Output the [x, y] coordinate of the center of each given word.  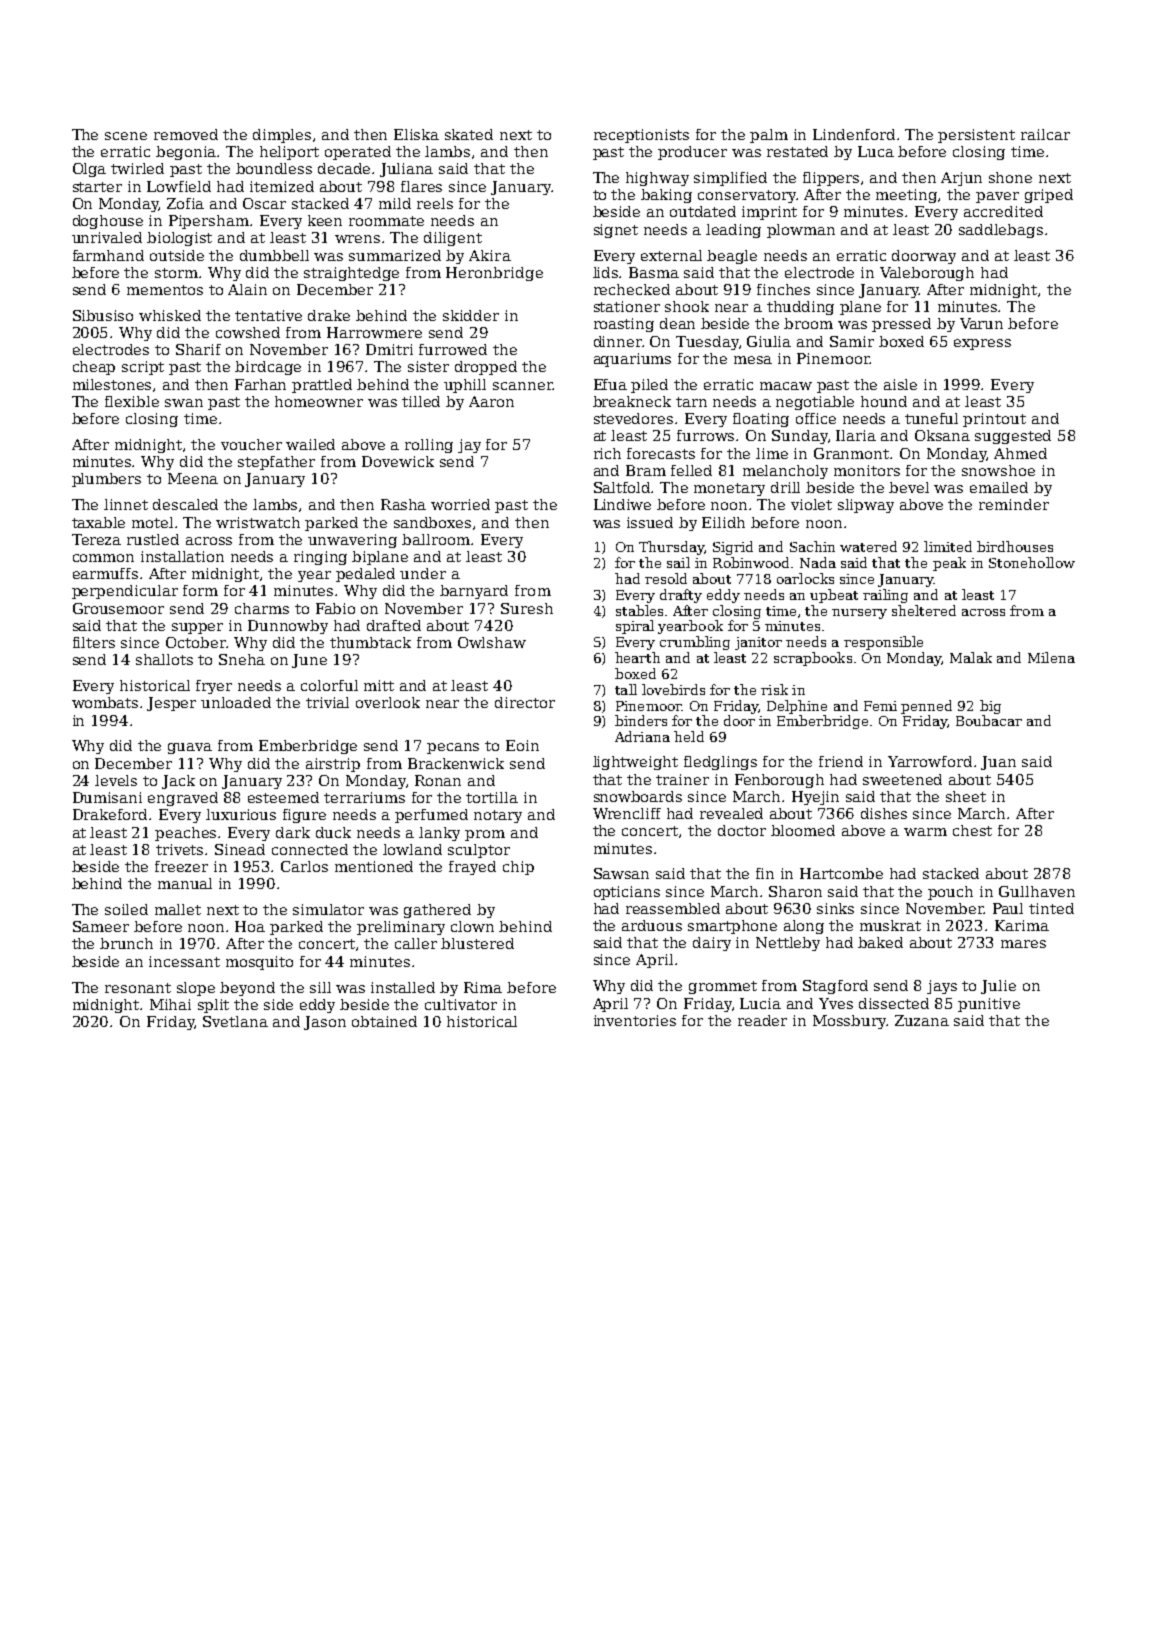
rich [607, 453]
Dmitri [389, 349]
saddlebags [1001, 231]
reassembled [673, 908]
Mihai [170, 1004]
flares [421, 186]
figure [304, 816]
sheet [966, 796]
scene [126, 136]
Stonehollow [1032, 562]
